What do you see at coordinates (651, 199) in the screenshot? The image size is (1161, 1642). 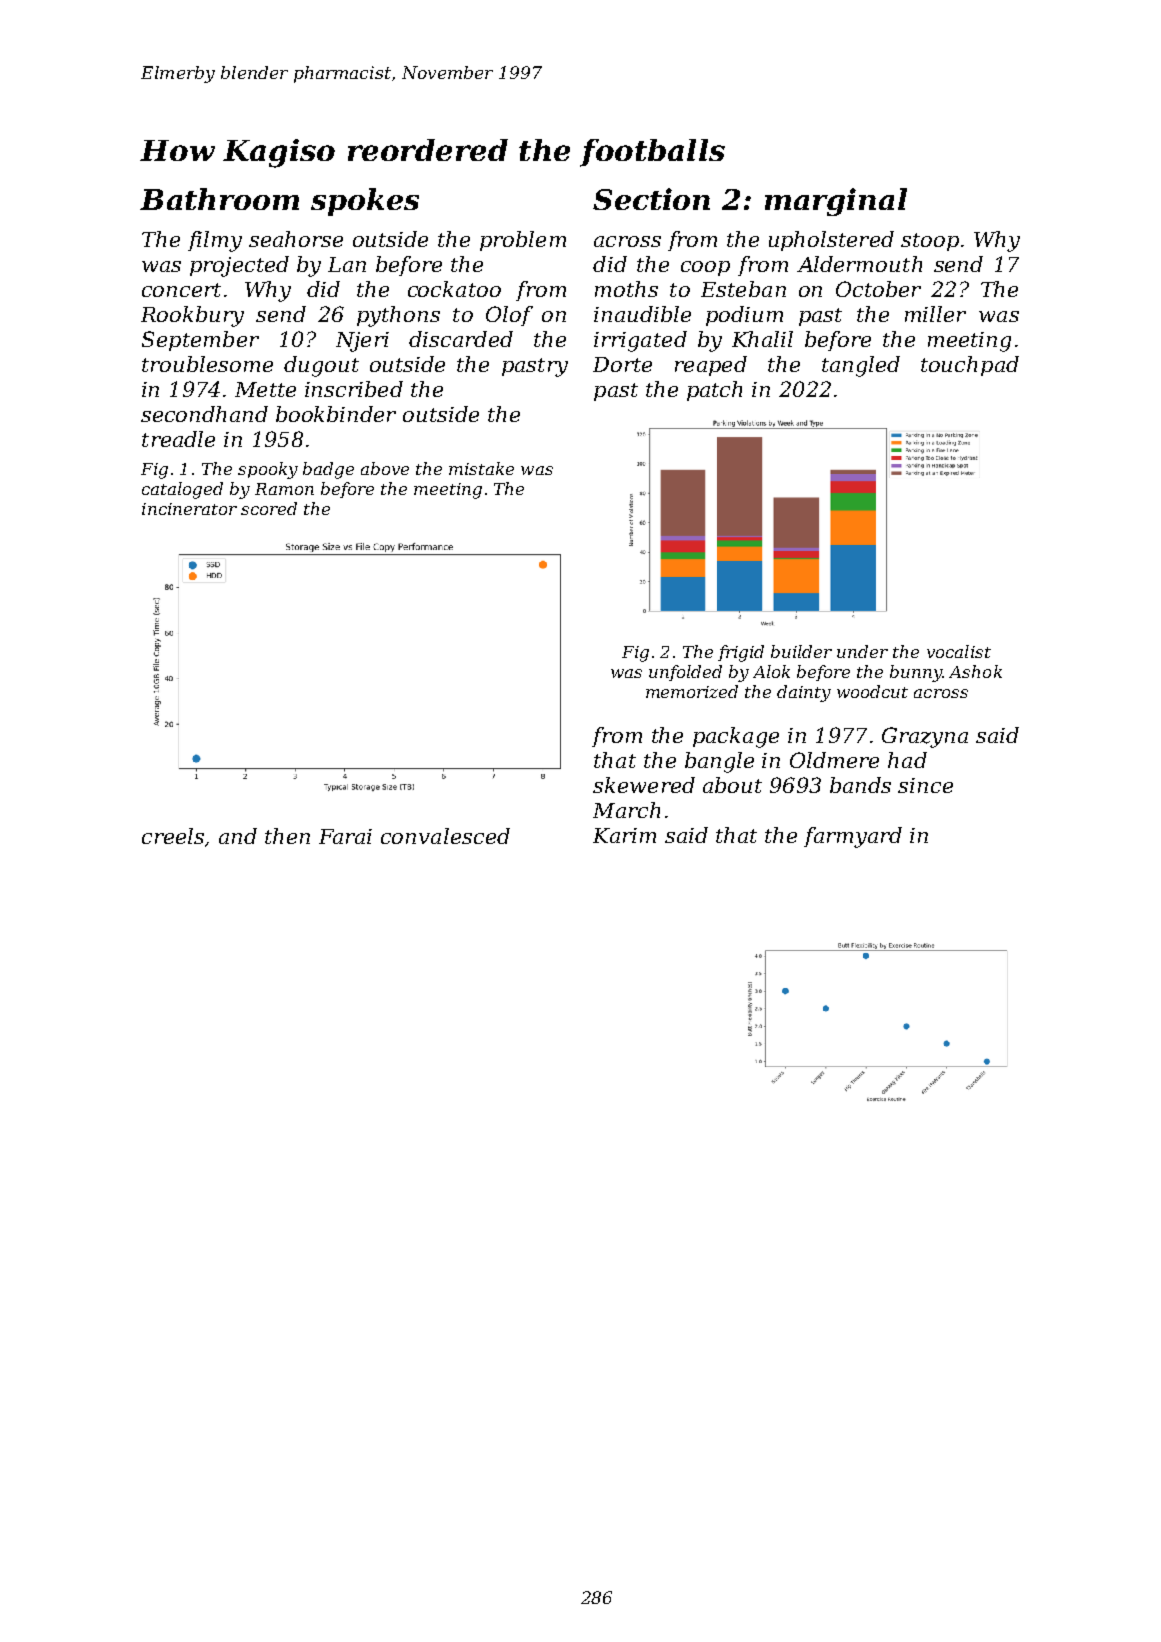 I see `Section` at bounding box center [651, 199].
